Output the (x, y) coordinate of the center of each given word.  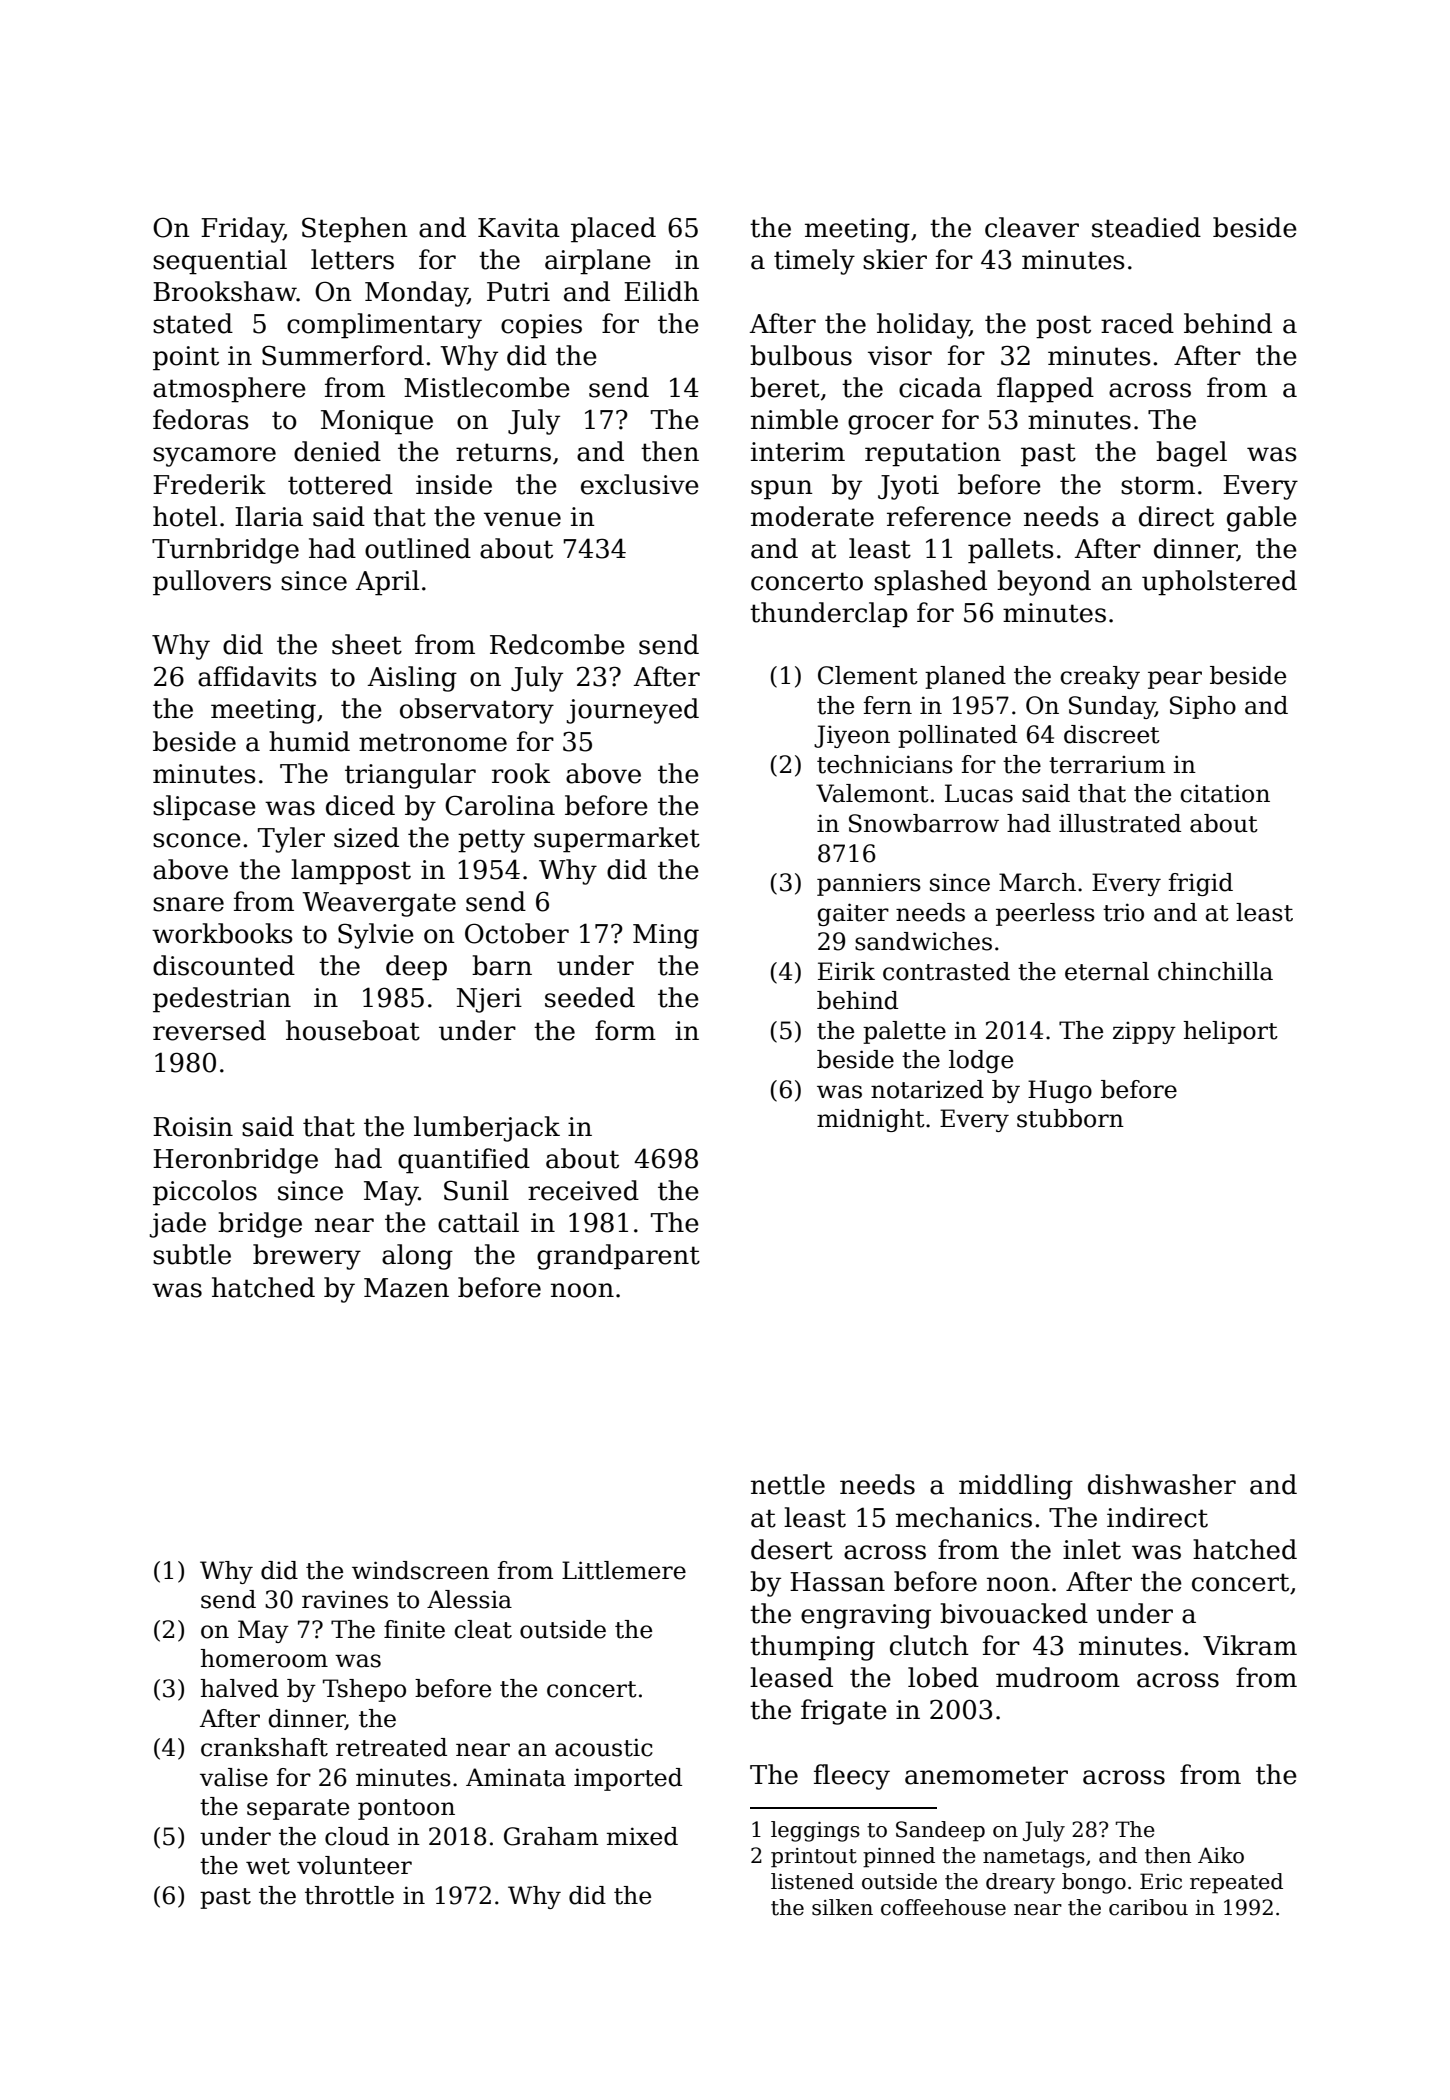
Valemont (872, 793)
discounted (224, 965)
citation (1225, 793)
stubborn (1070, 1118)
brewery (307, 1257)
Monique (377, 422)
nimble (794, 419)
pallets (1011, 551)
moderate (812, 516)
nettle (788, 1484)
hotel (185, 516)
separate (298, 1809)
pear (1175, 680)
